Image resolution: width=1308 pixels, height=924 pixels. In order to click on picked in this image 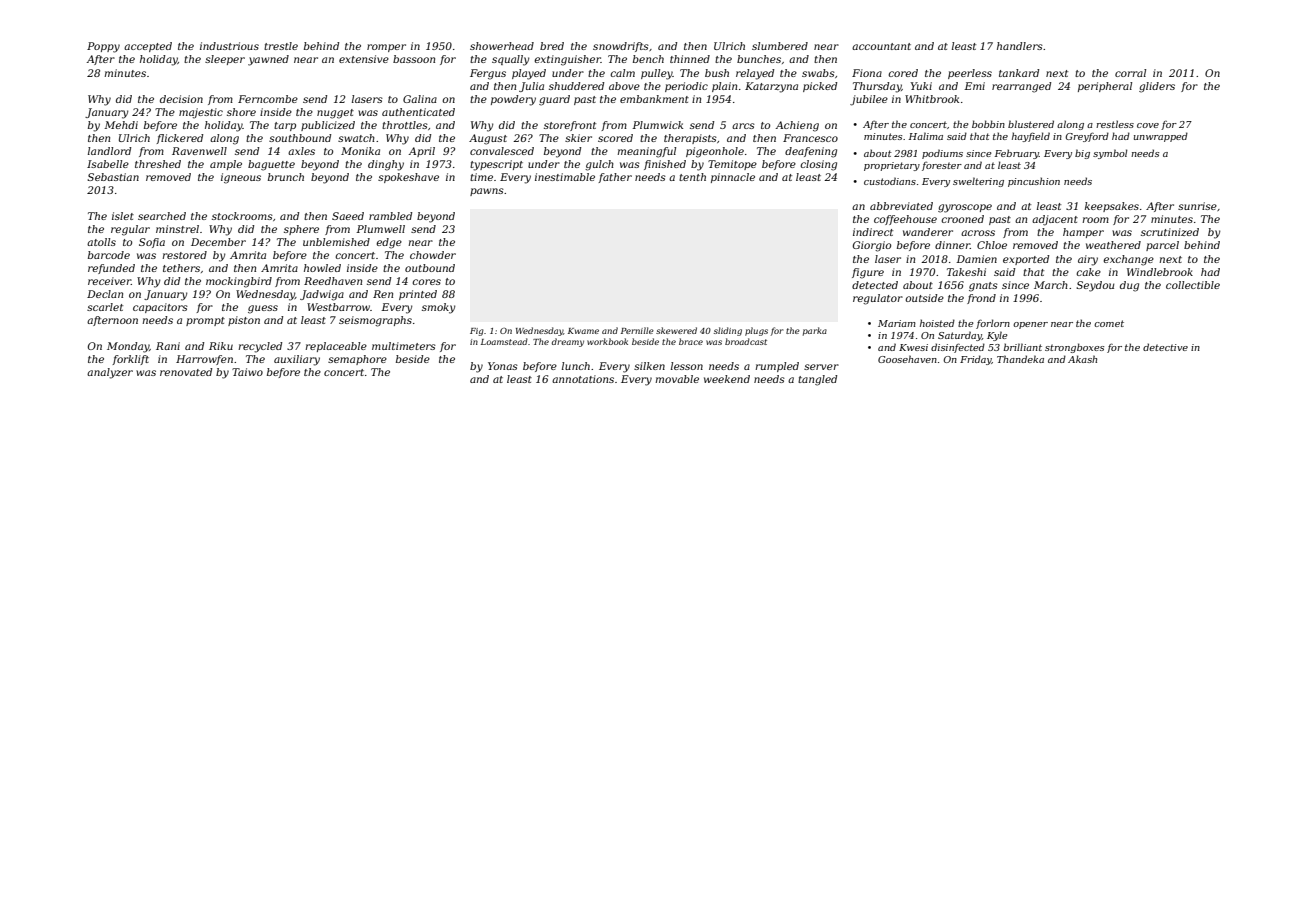, I will do `click(820, 87)`.
